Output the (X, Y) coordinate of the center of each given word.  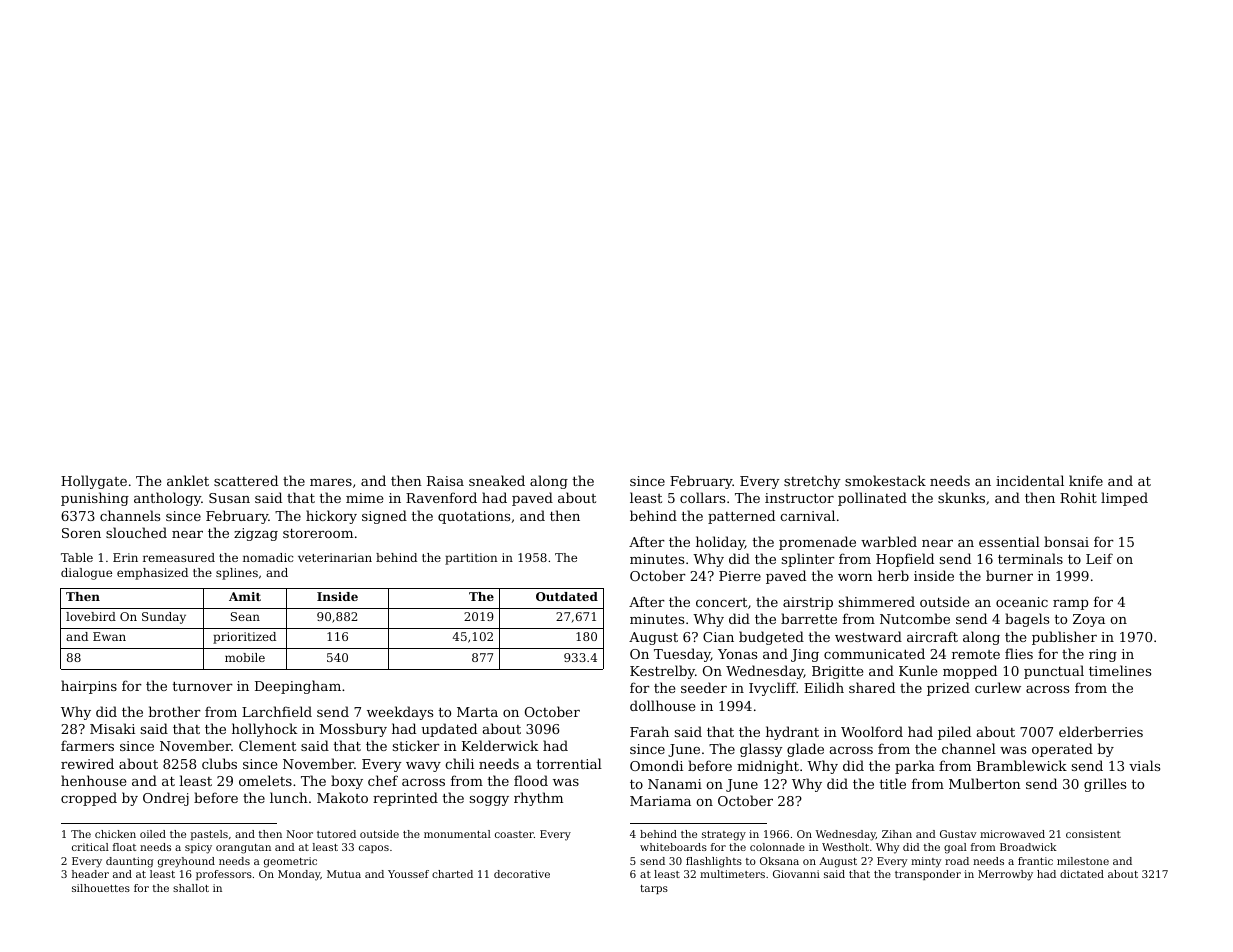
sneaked (497, 480)
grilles (1105, 785)
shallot (191, 888)
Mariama (660, 801)
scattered (246, 480)
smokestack (885, 480)
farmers (87, 745)
